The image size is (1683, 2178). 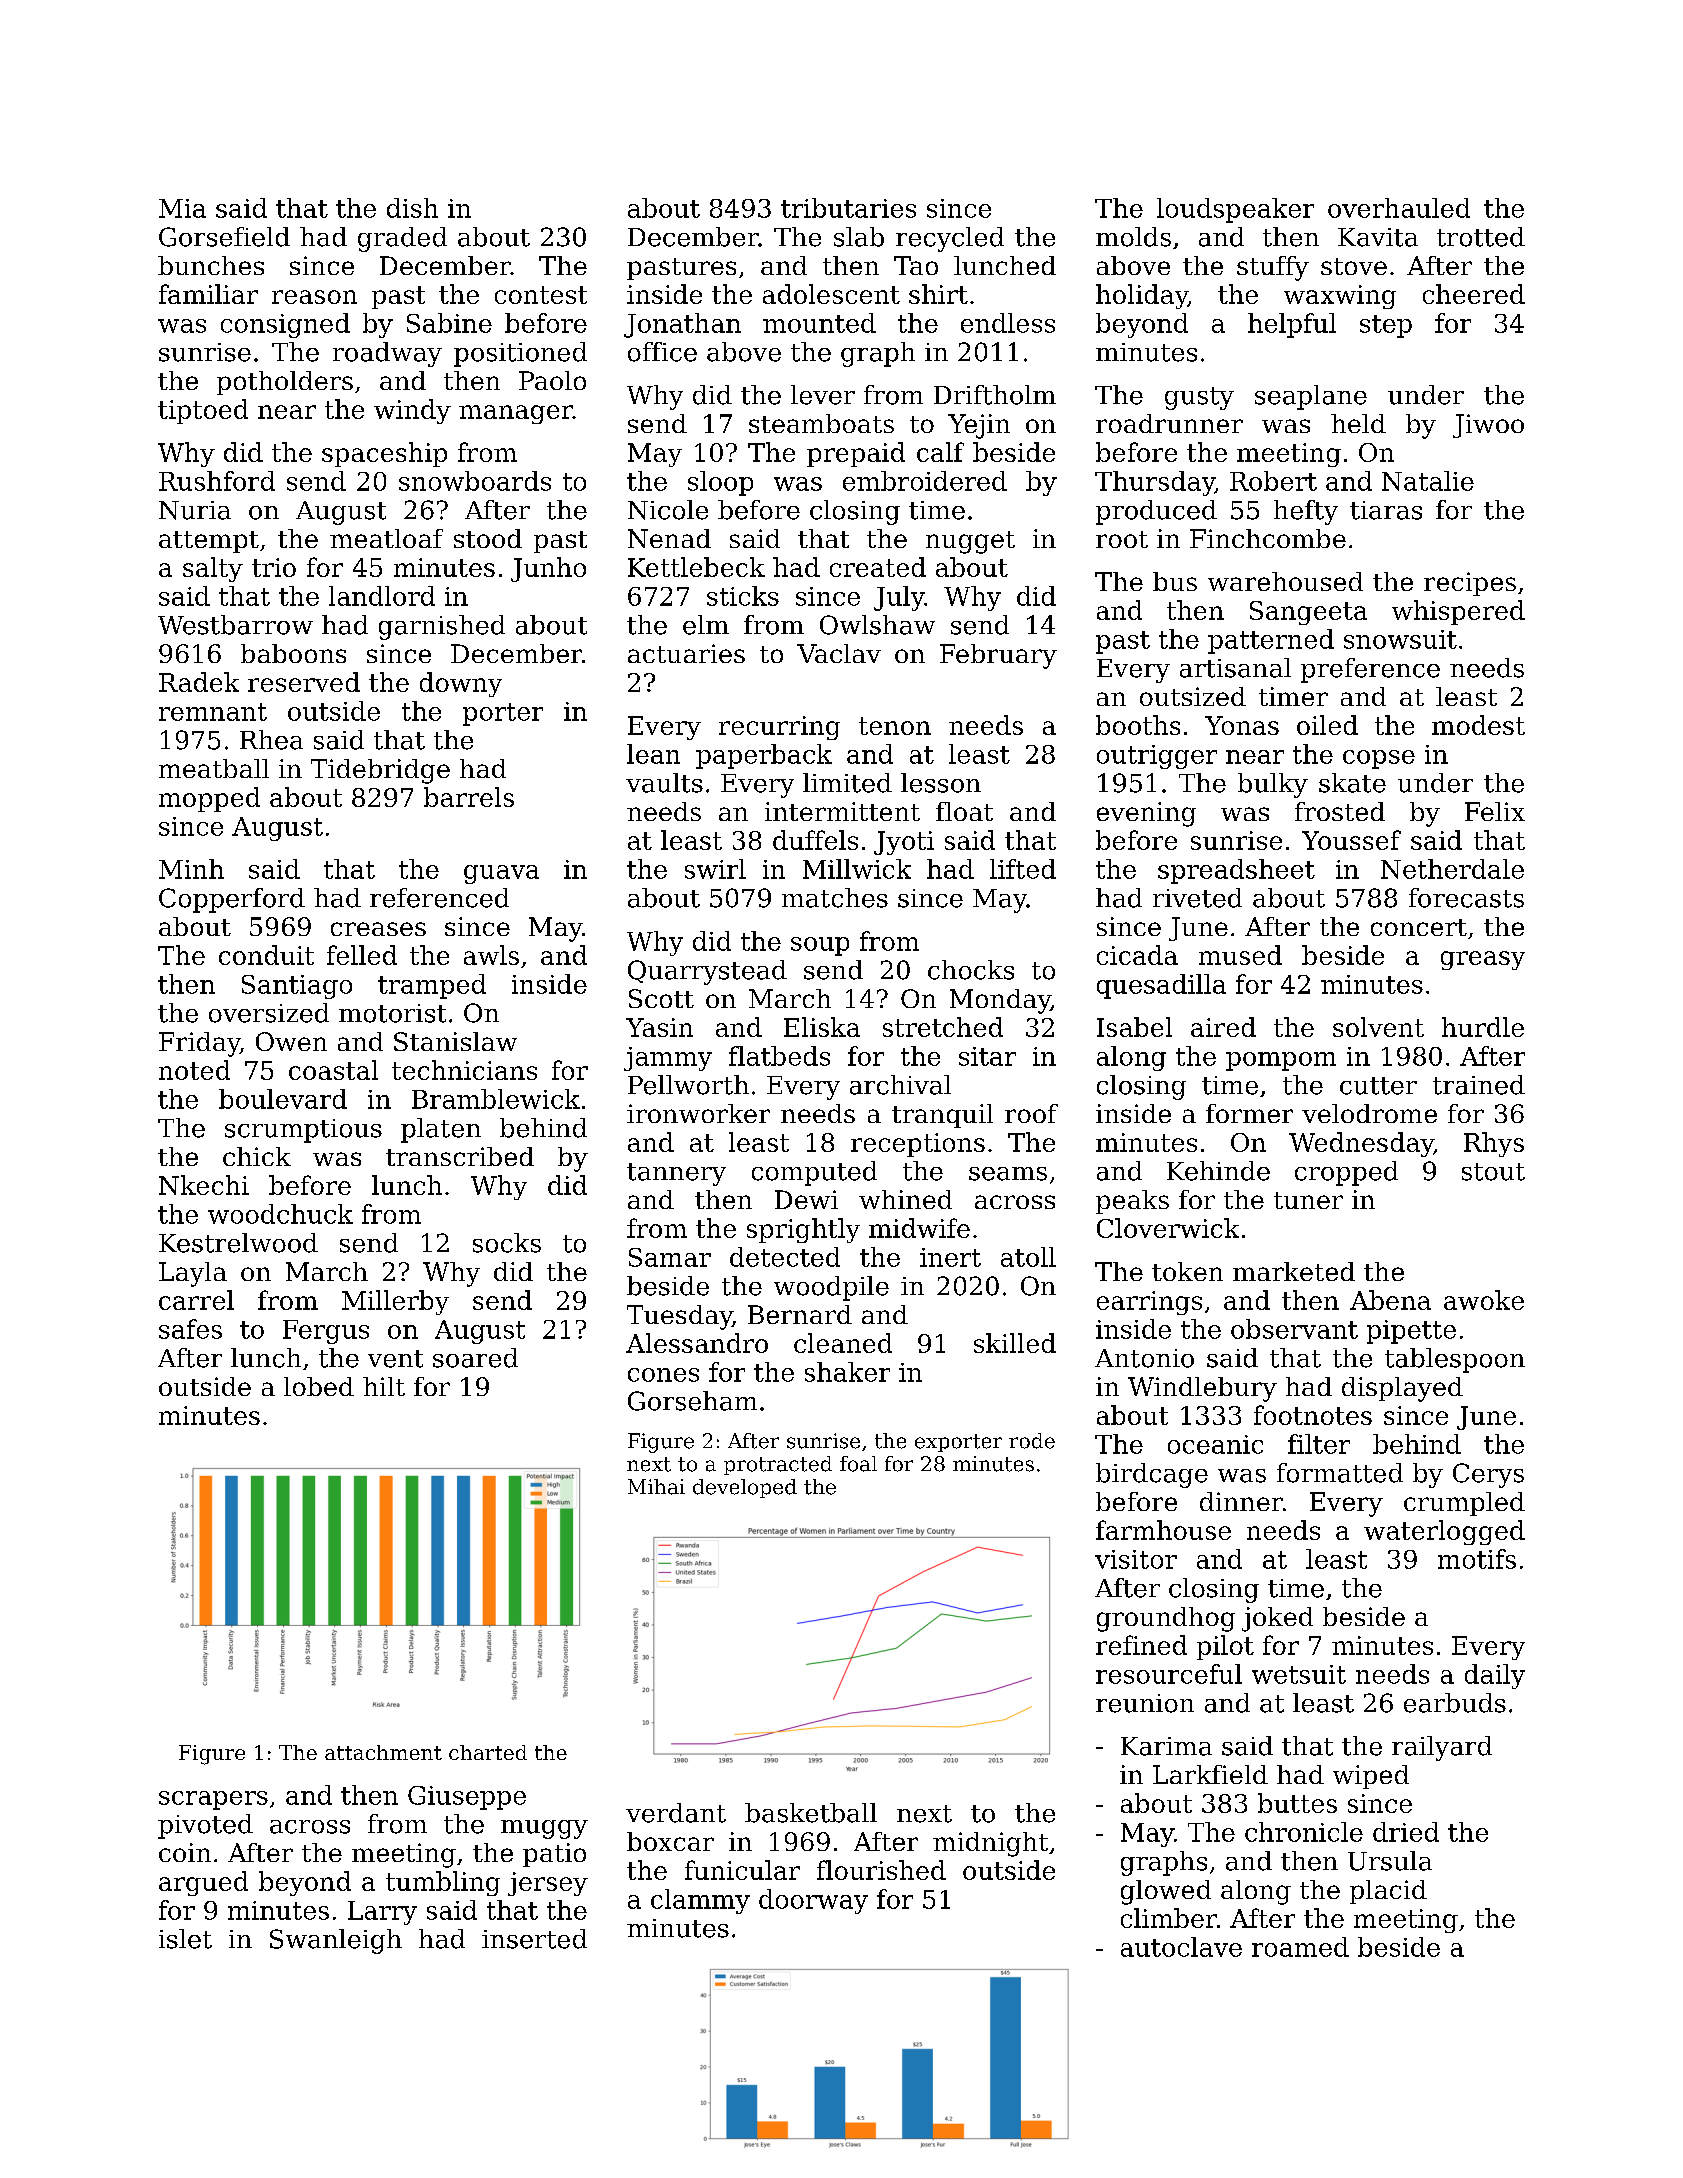 What do you see at coordinates (1484, 1300) in the page?
I see `awoke` at bounding box center [1484, 1300].
